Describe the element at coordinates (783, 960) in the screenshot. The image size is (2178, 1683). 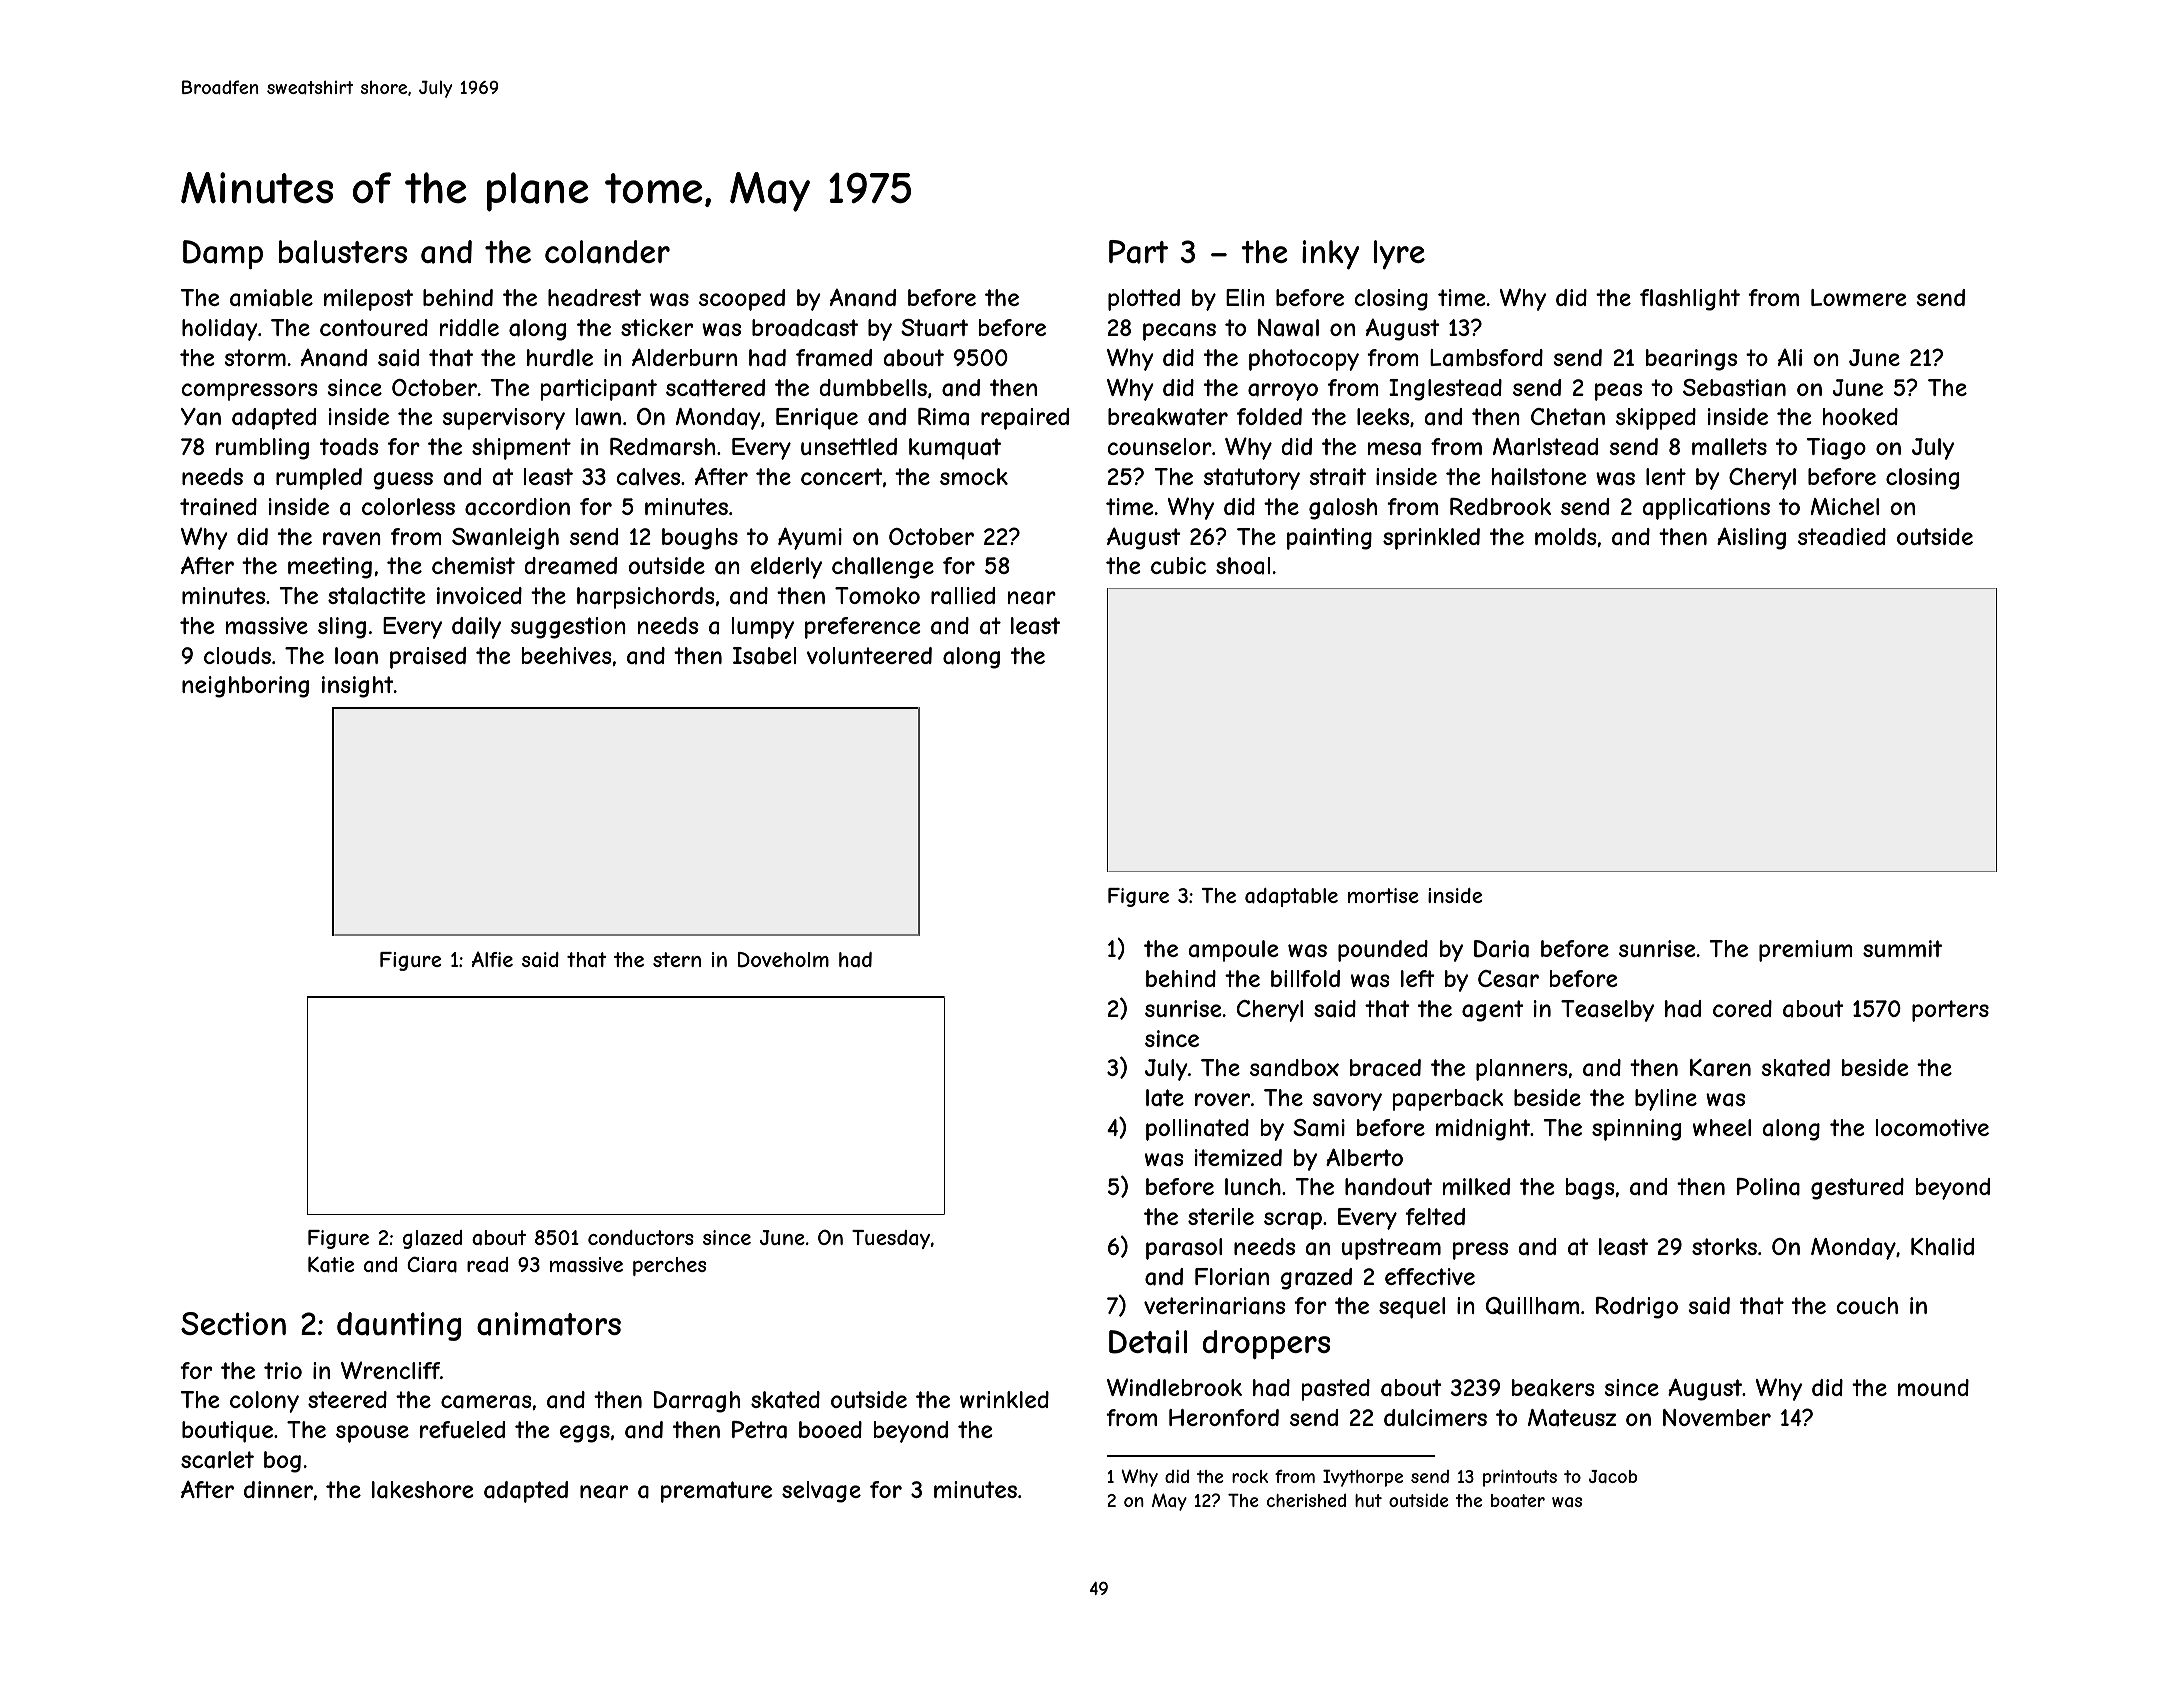
I see `Doveholm` at that location.
